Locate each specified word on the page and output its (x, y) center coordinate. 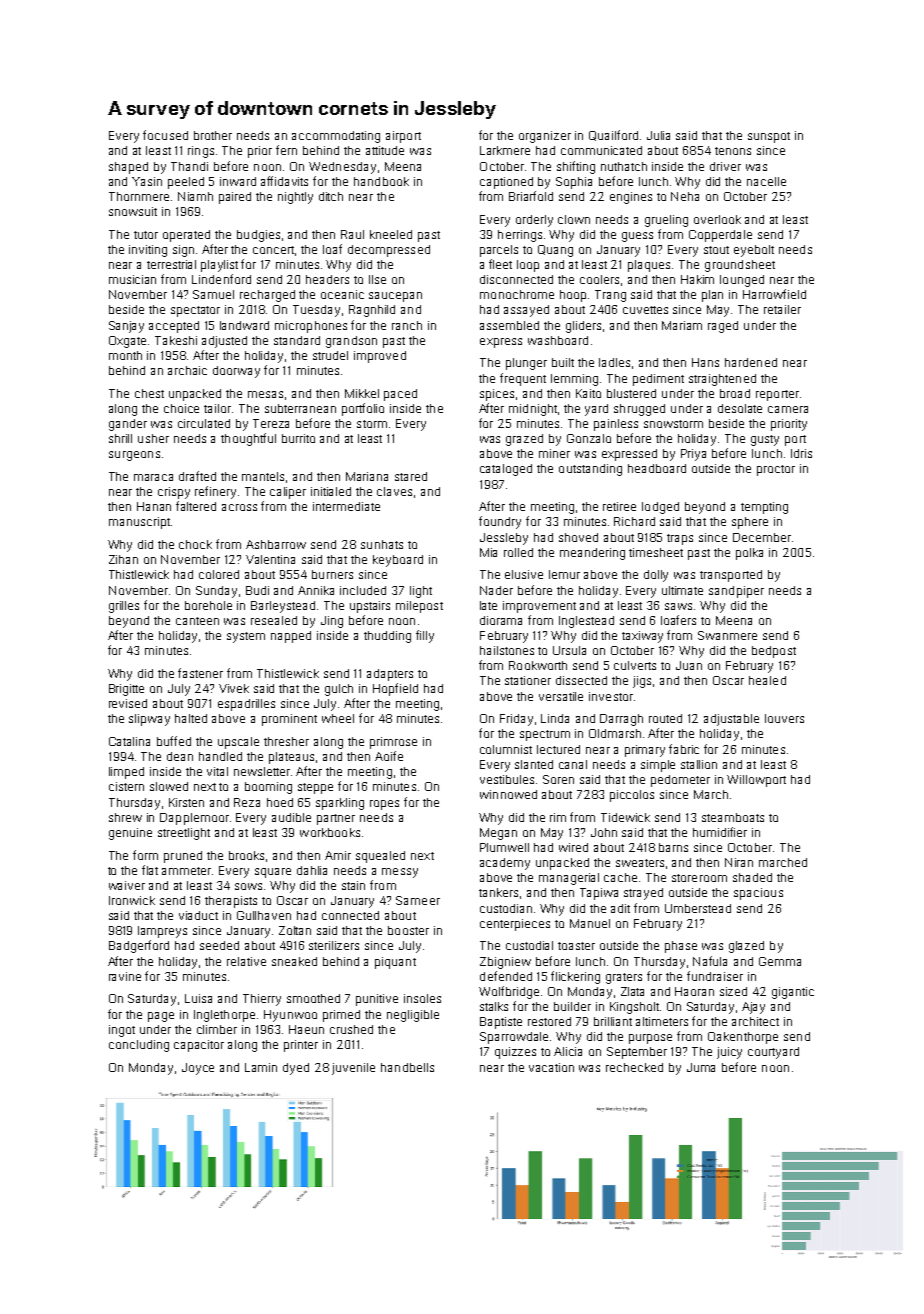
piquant (395, 963)
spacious (758, 894)
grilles (124, 607)
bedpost (774, 652)
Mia (488, 552)
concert (273, 250)
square (273, 873)
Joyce (198, 1069)
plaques (649, 266)
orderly (534, 221)
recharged (267, 296)
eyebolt (754, 251)
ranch (407, 325)
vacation (551, 1067)
